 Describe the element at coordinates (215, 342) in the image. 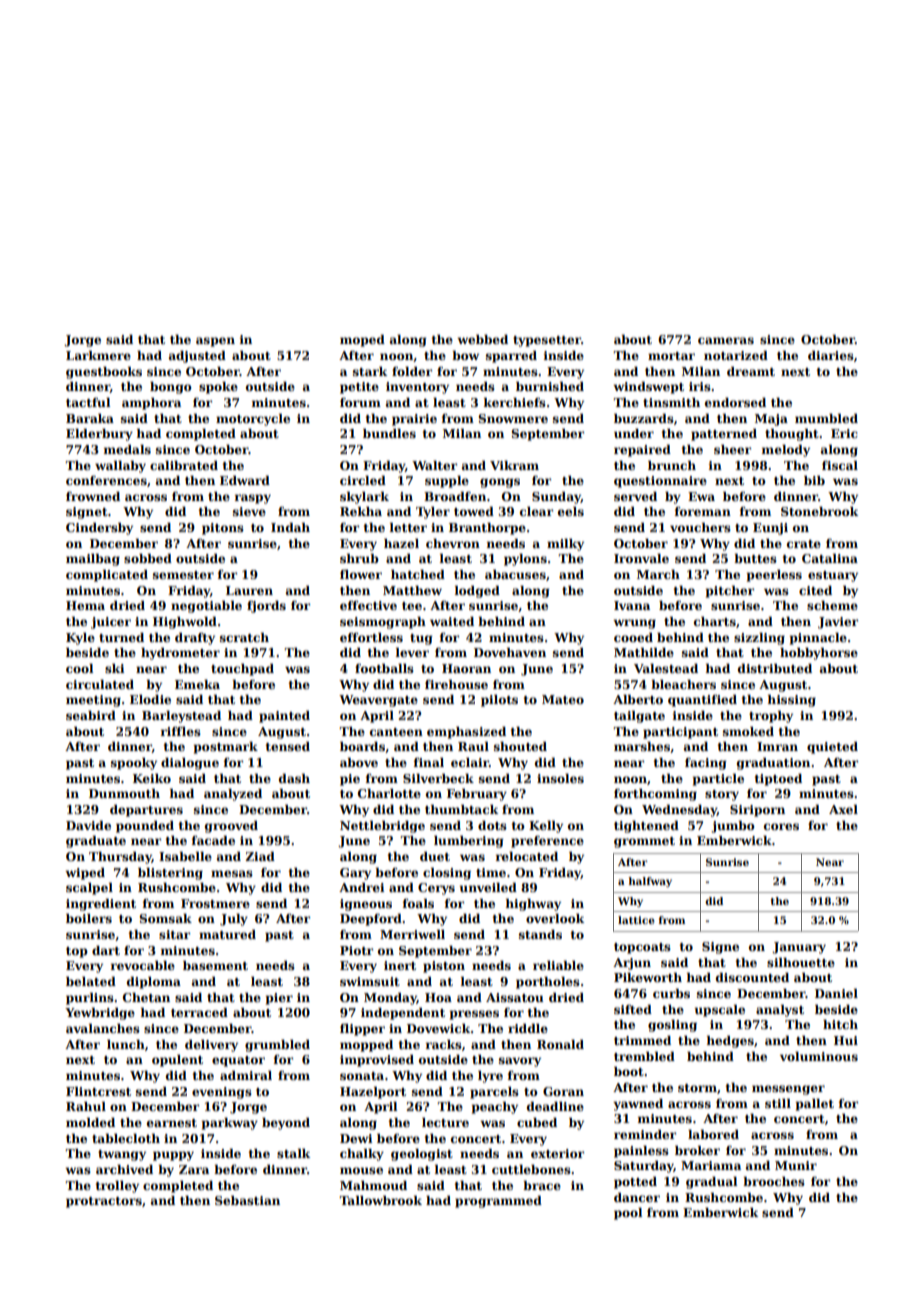

I see `aspen` at that location.
